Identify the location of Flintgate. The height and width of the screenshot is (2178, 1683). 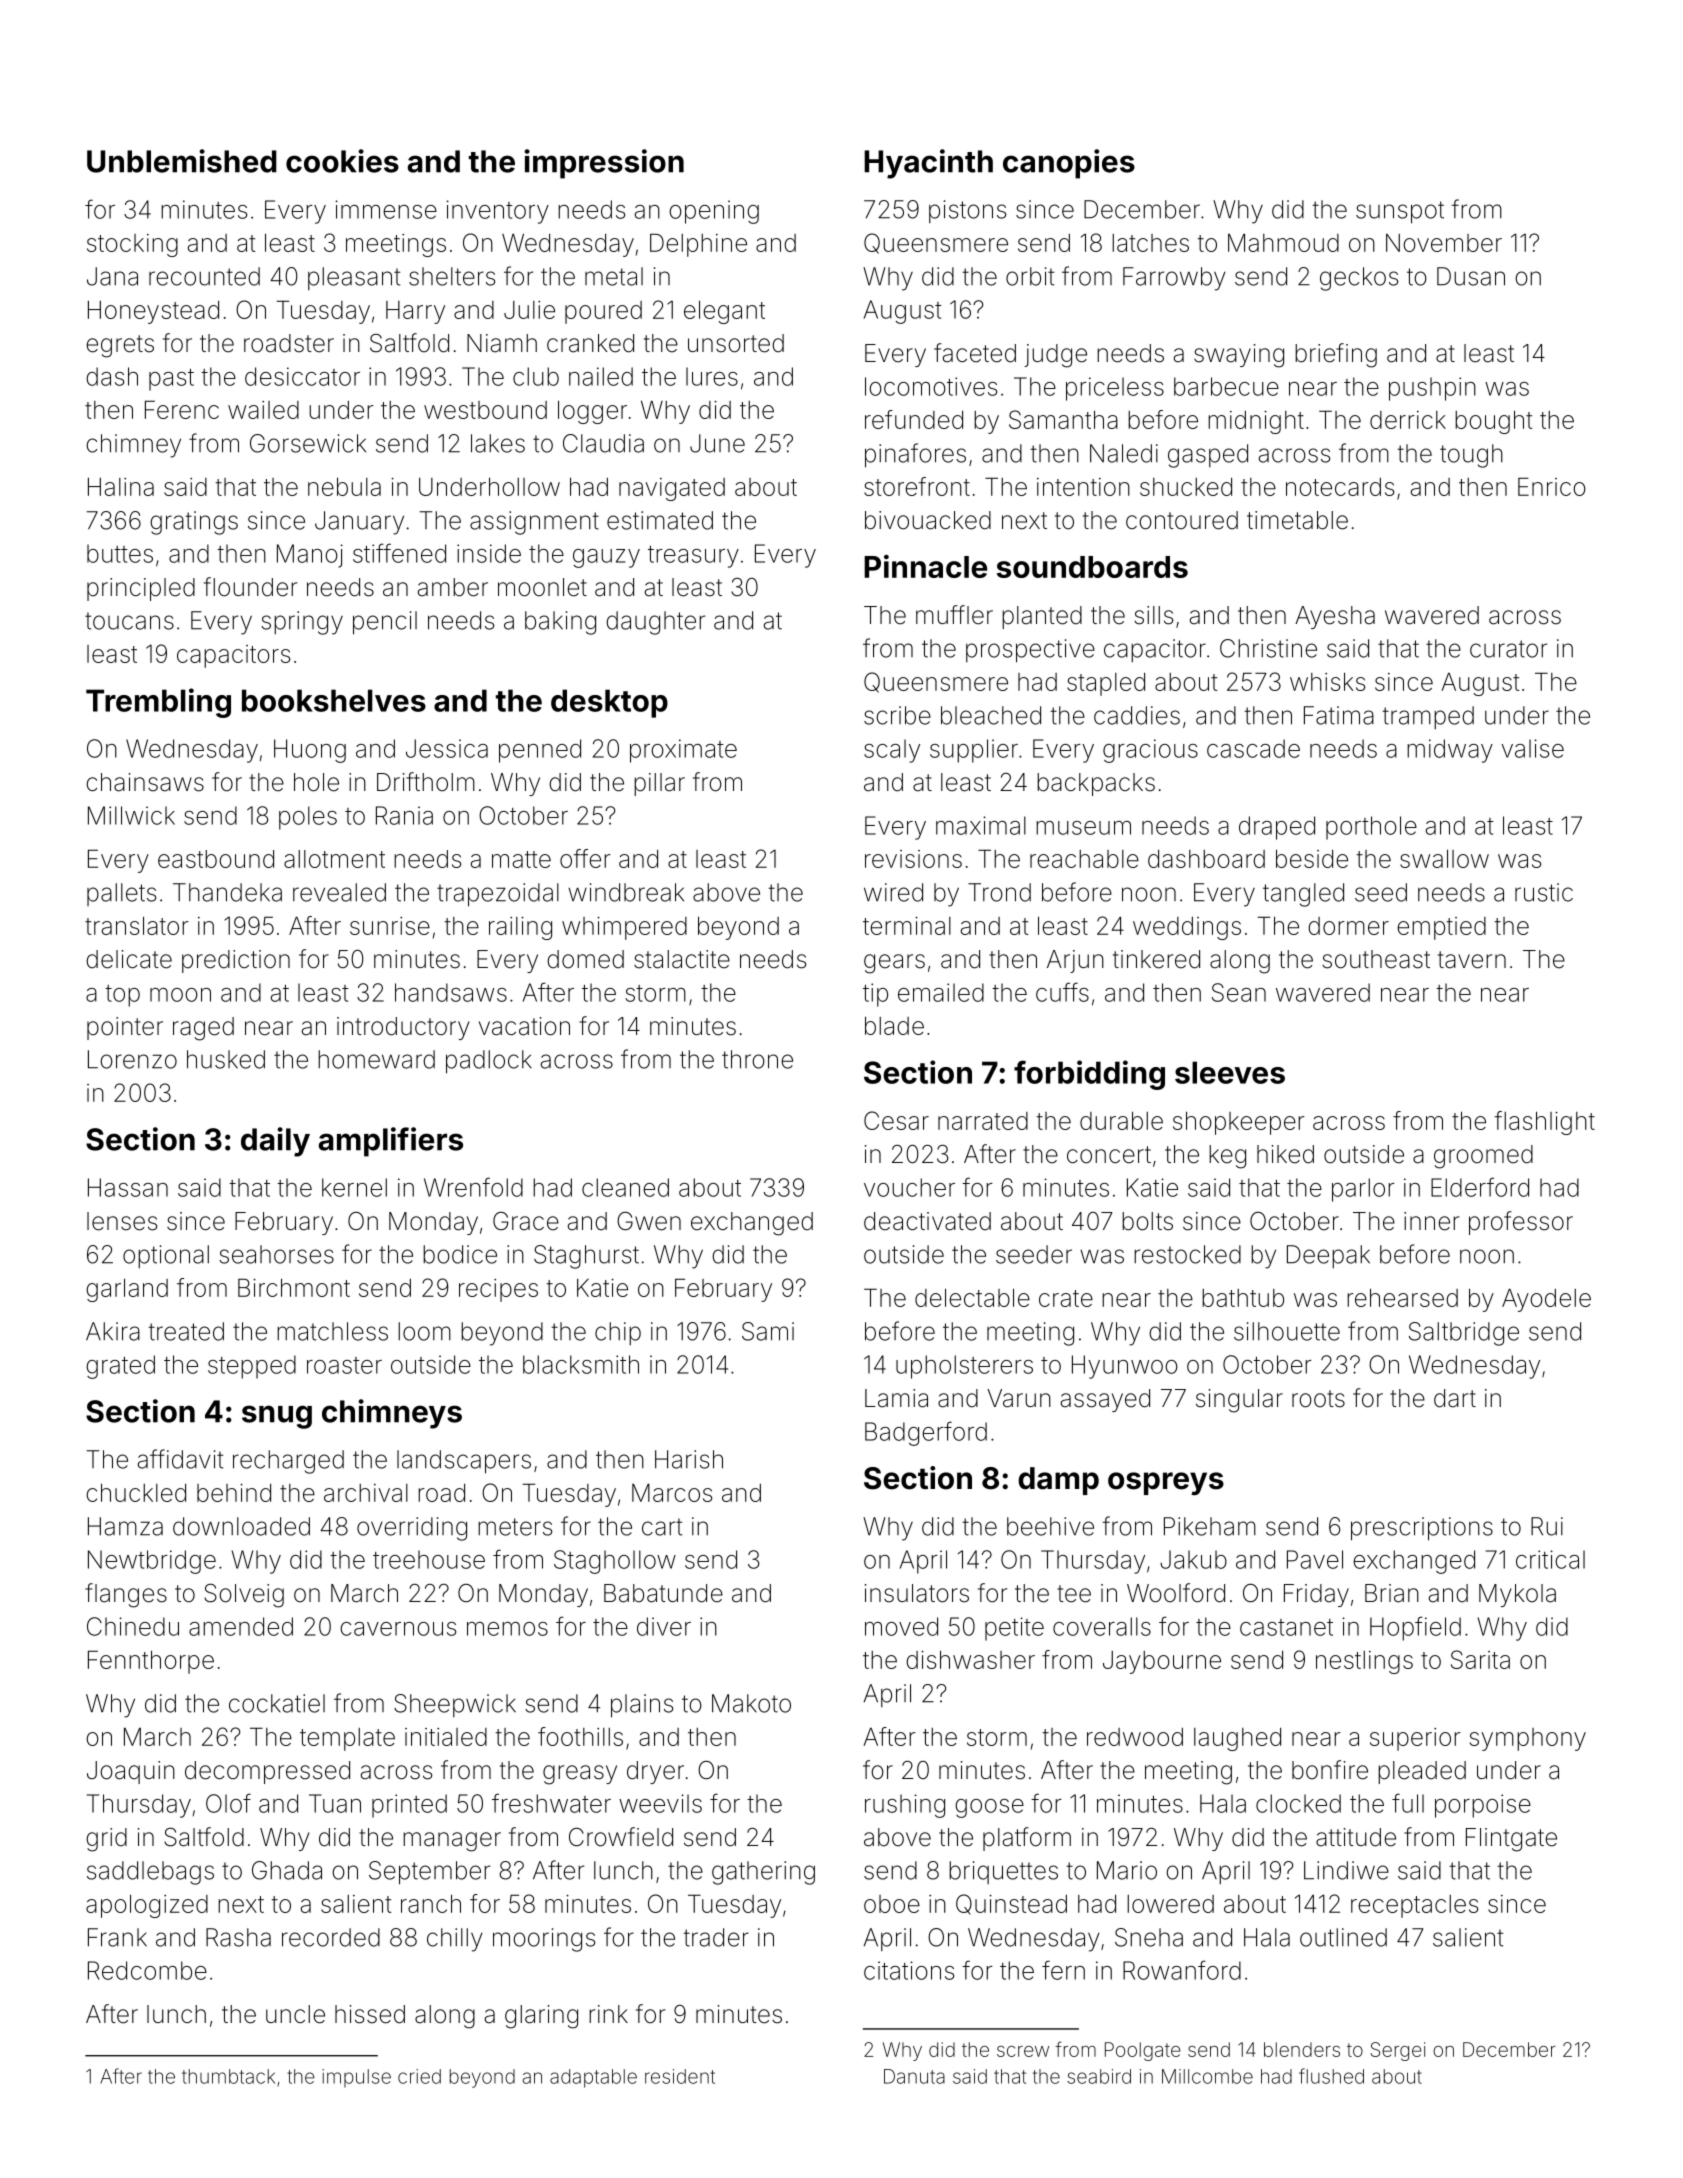
(1511, 1840).
